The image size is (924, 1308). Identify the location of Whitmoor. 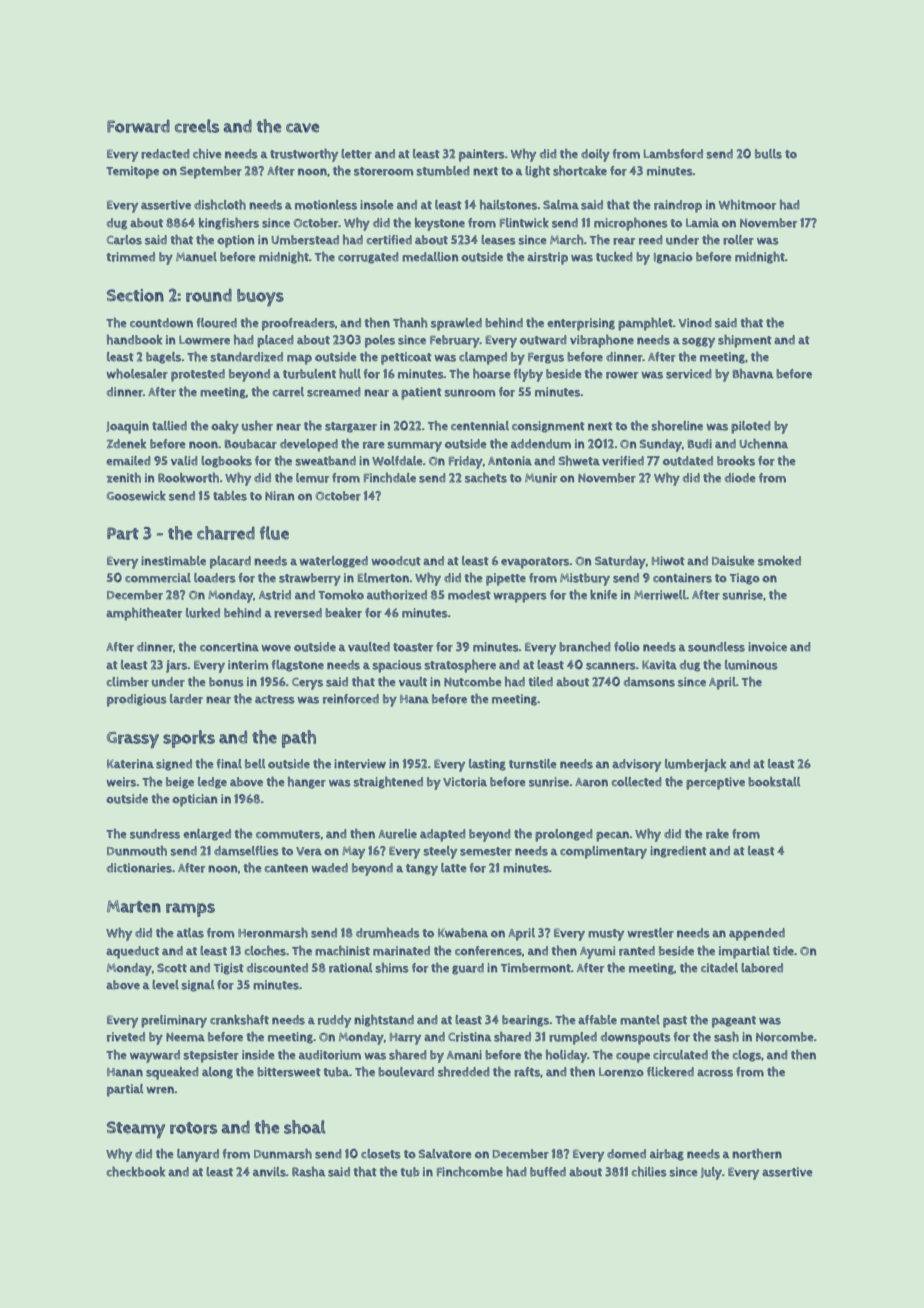
(747, 205).
